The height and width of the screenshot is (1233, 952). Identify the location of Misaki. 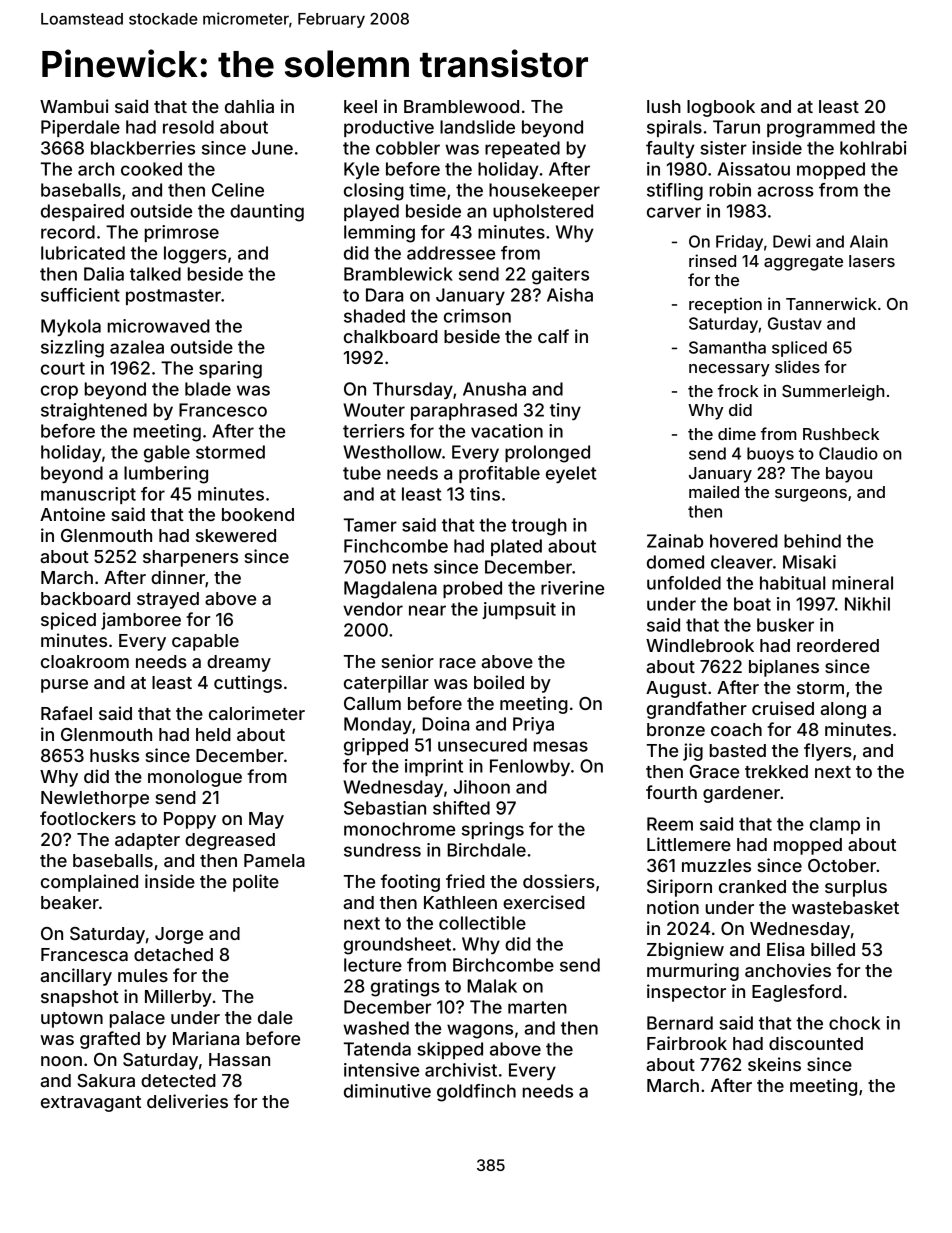
(809, 562).
